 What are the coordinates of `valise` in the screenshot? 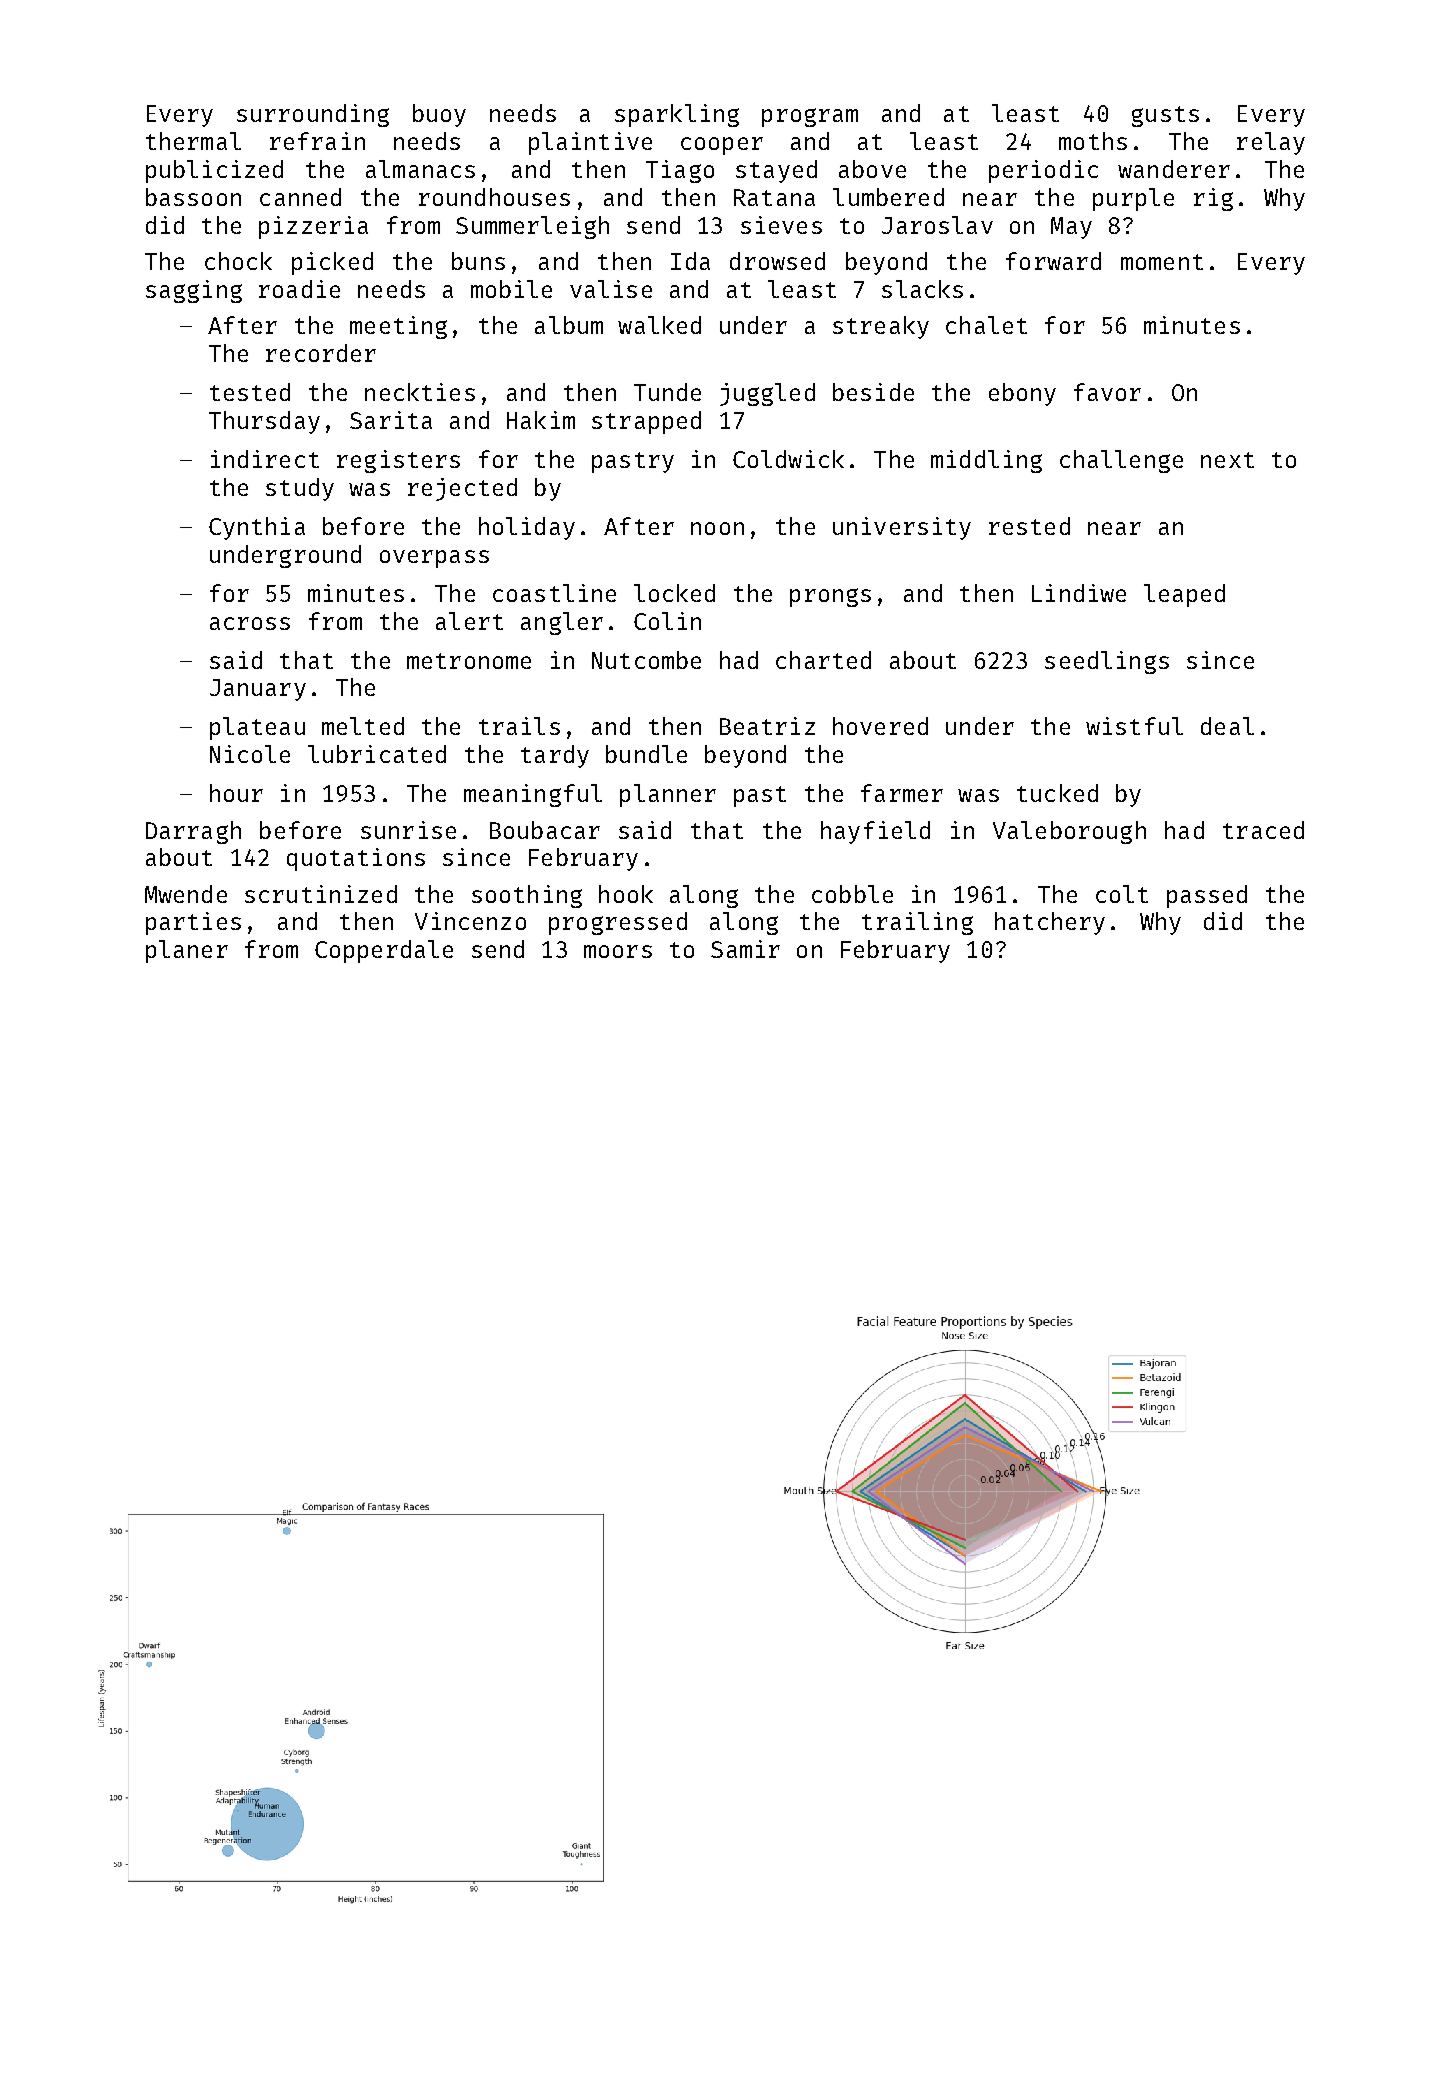 It's located at (611, 289).
